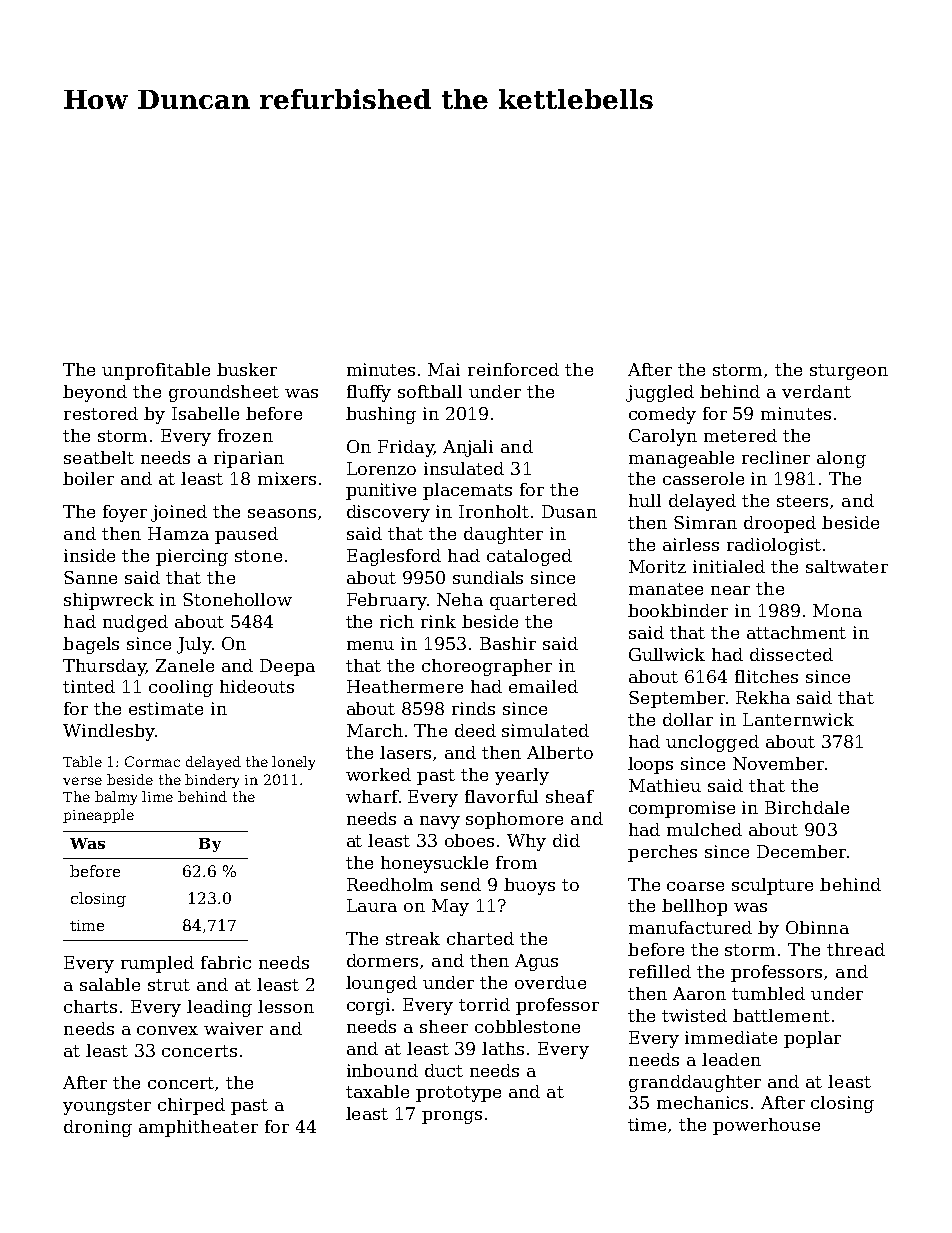 This document has width=952, height=1233. I want to click on Heathermere, so click(405, 686).
